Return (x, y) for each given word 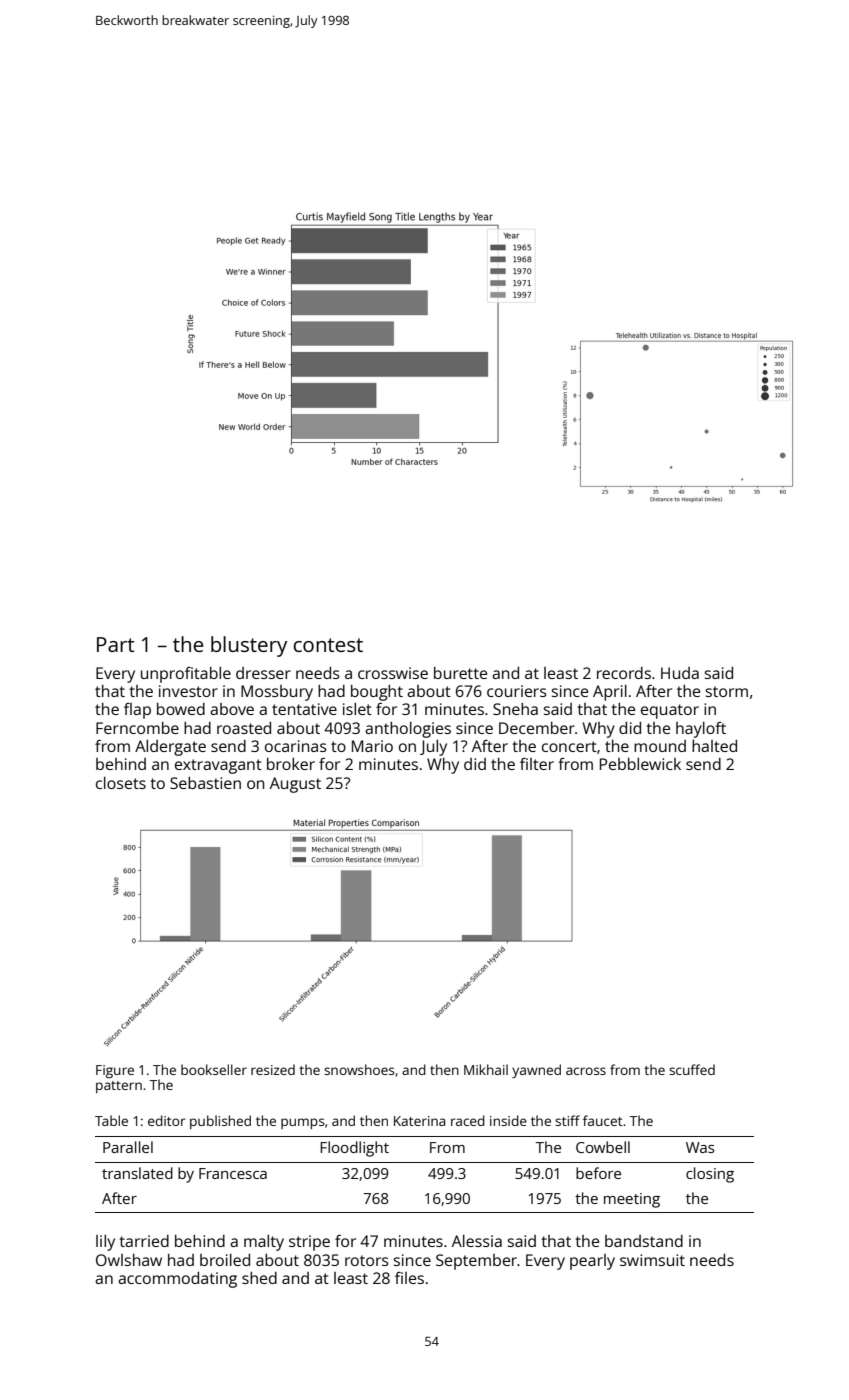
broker (291, 764)
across (586, 1071)
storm (727, 691)
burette (460, 673)
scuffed (692, 1069)
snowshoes (359, 1069)
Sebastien (205, 783)
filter (537, 764)
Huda (680, 673)
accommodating (177, 1280)
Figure (115, 1071)
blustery (249, 646)
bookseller (214, 1069)
